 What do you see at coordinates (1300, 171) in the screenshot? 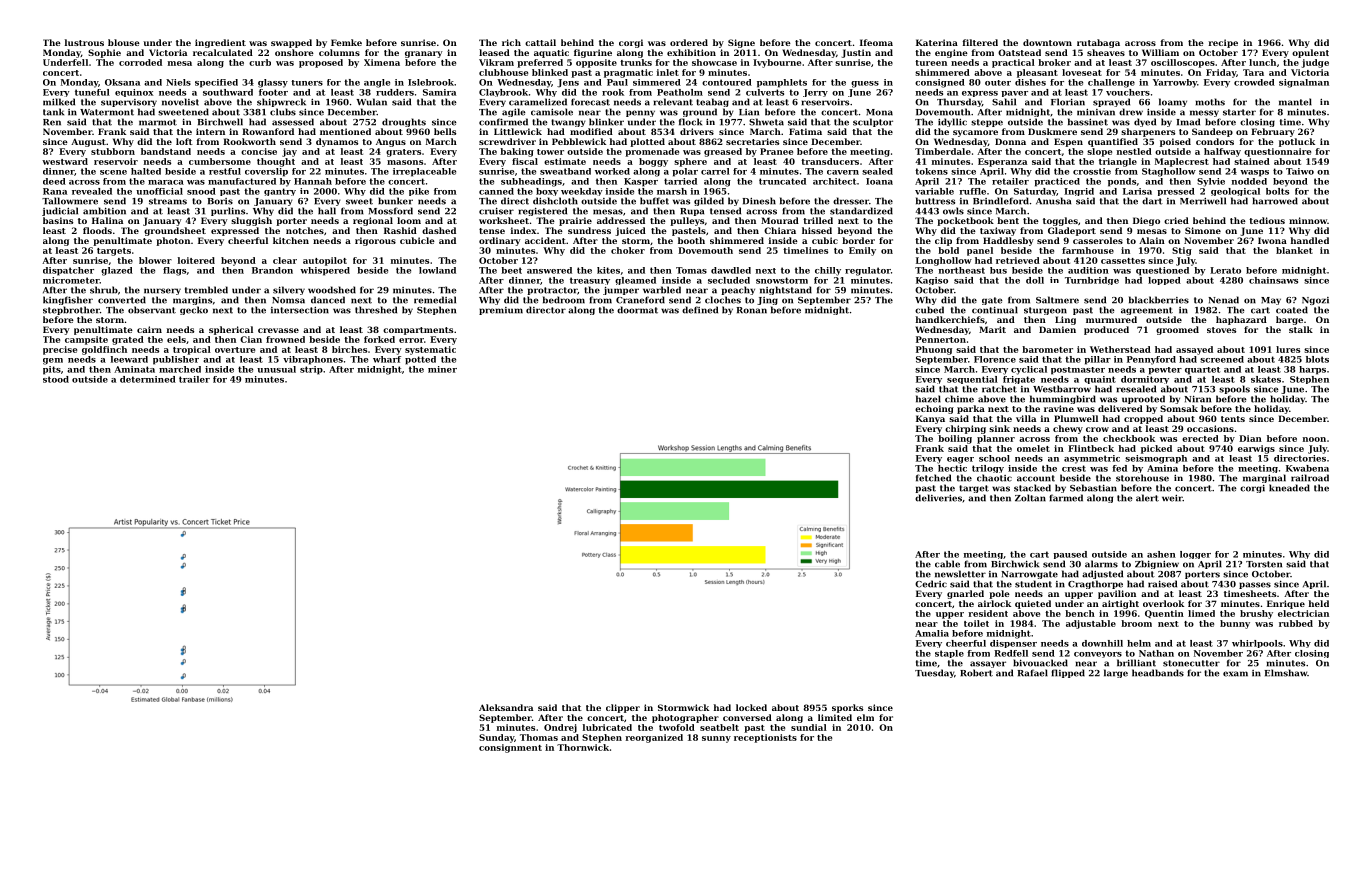
I see `Taiwo` at bounding box center [1300, 171].
